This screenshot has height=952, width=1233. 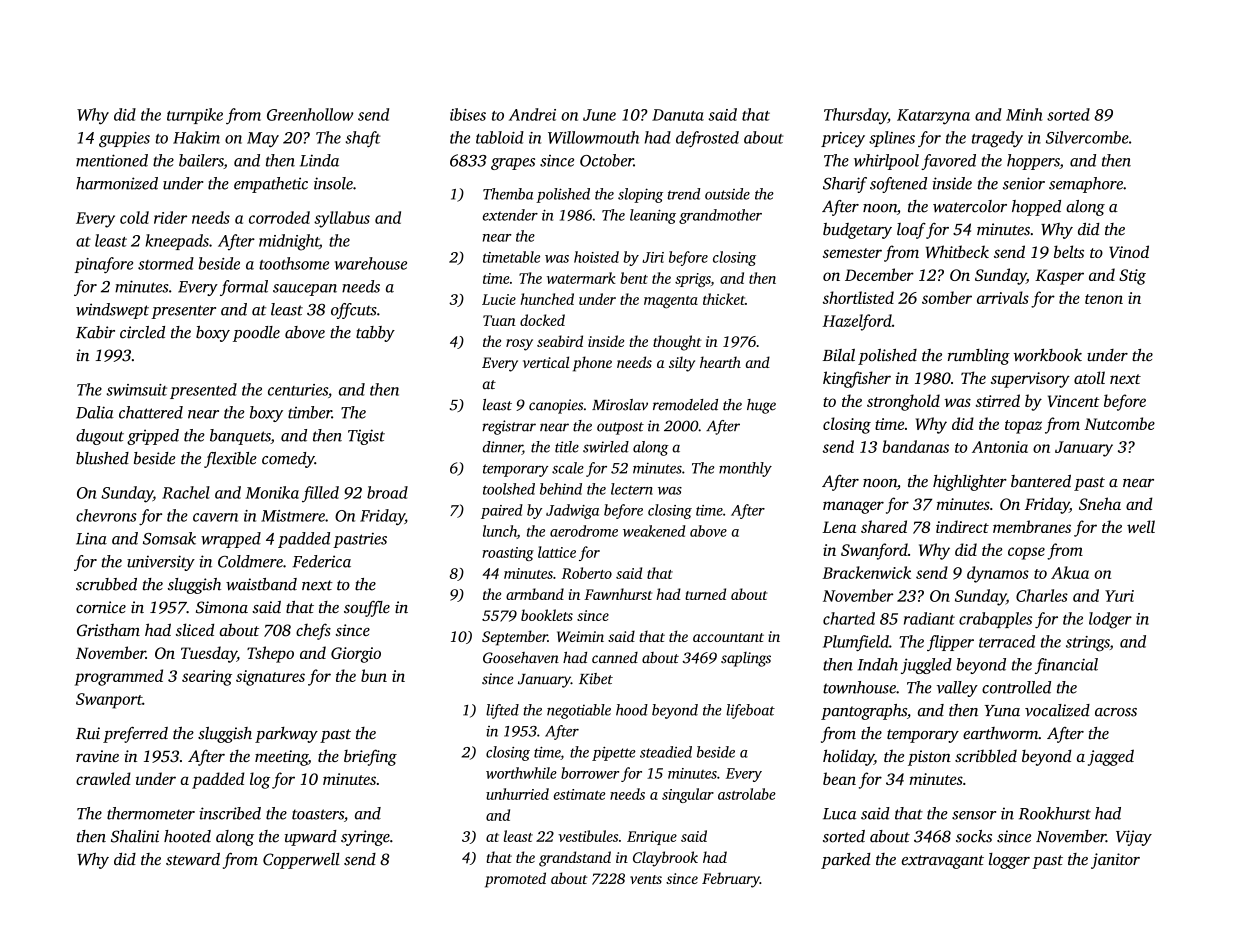 I want to click on canopies, so click(x=556, y=406).
